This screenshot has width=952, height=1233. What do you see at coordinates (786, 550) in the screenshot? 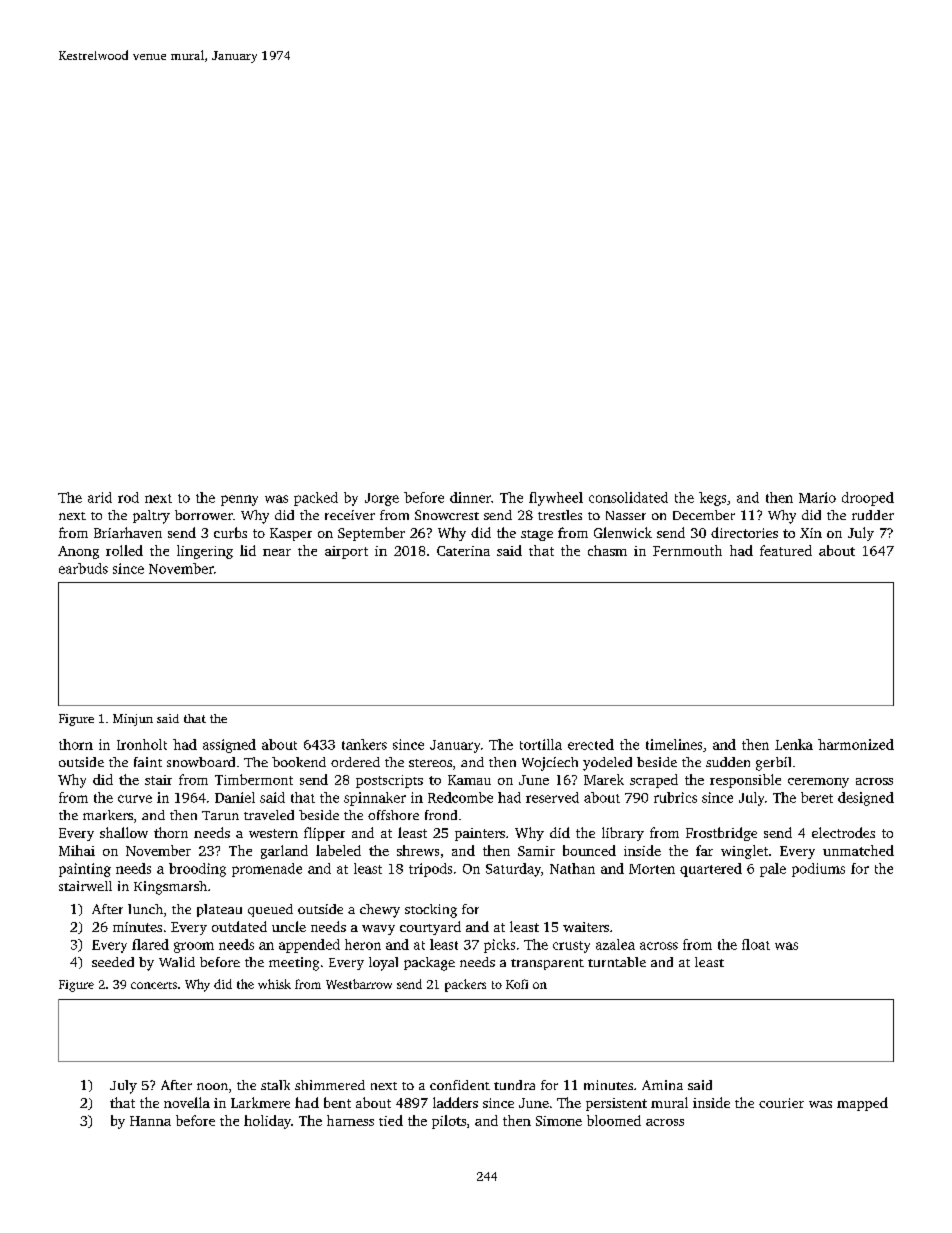
I see `featured` at bounding box center [786, 550].
